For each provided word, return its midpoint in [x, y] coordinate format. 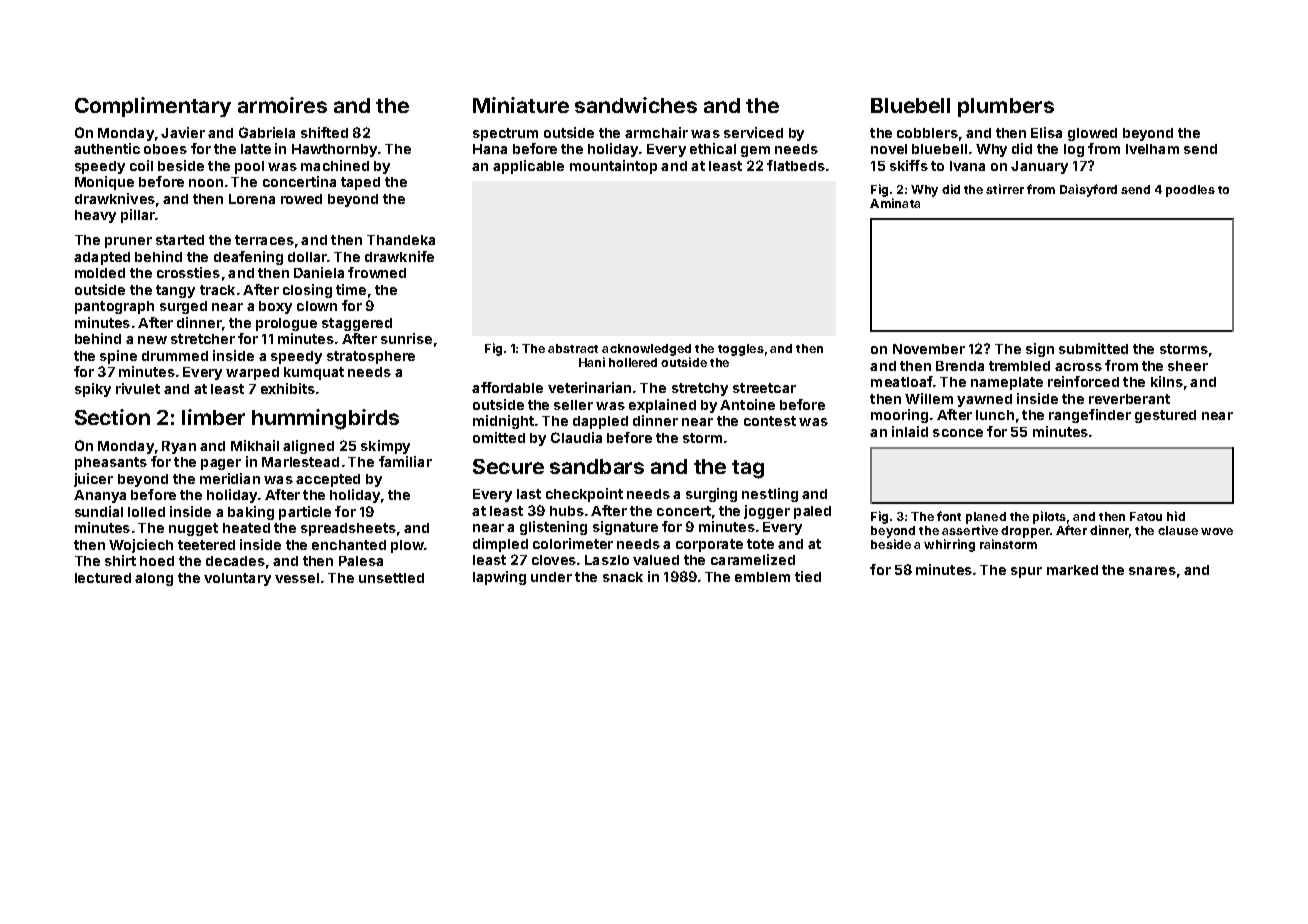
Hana [490, 149]
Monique [104, 183]
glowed [1092, 134]
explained [662, 406]
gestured [1165, 416]
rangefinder [1090, 416]
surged [183, 307]
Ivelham [1152, 149]
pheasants [111, 463]
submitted [1093, 348]
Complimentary [153, 107]
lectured [103, 578]
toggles [741, 350]
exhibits [288, 388]
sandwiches [636, 105]
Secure [508, 466]
